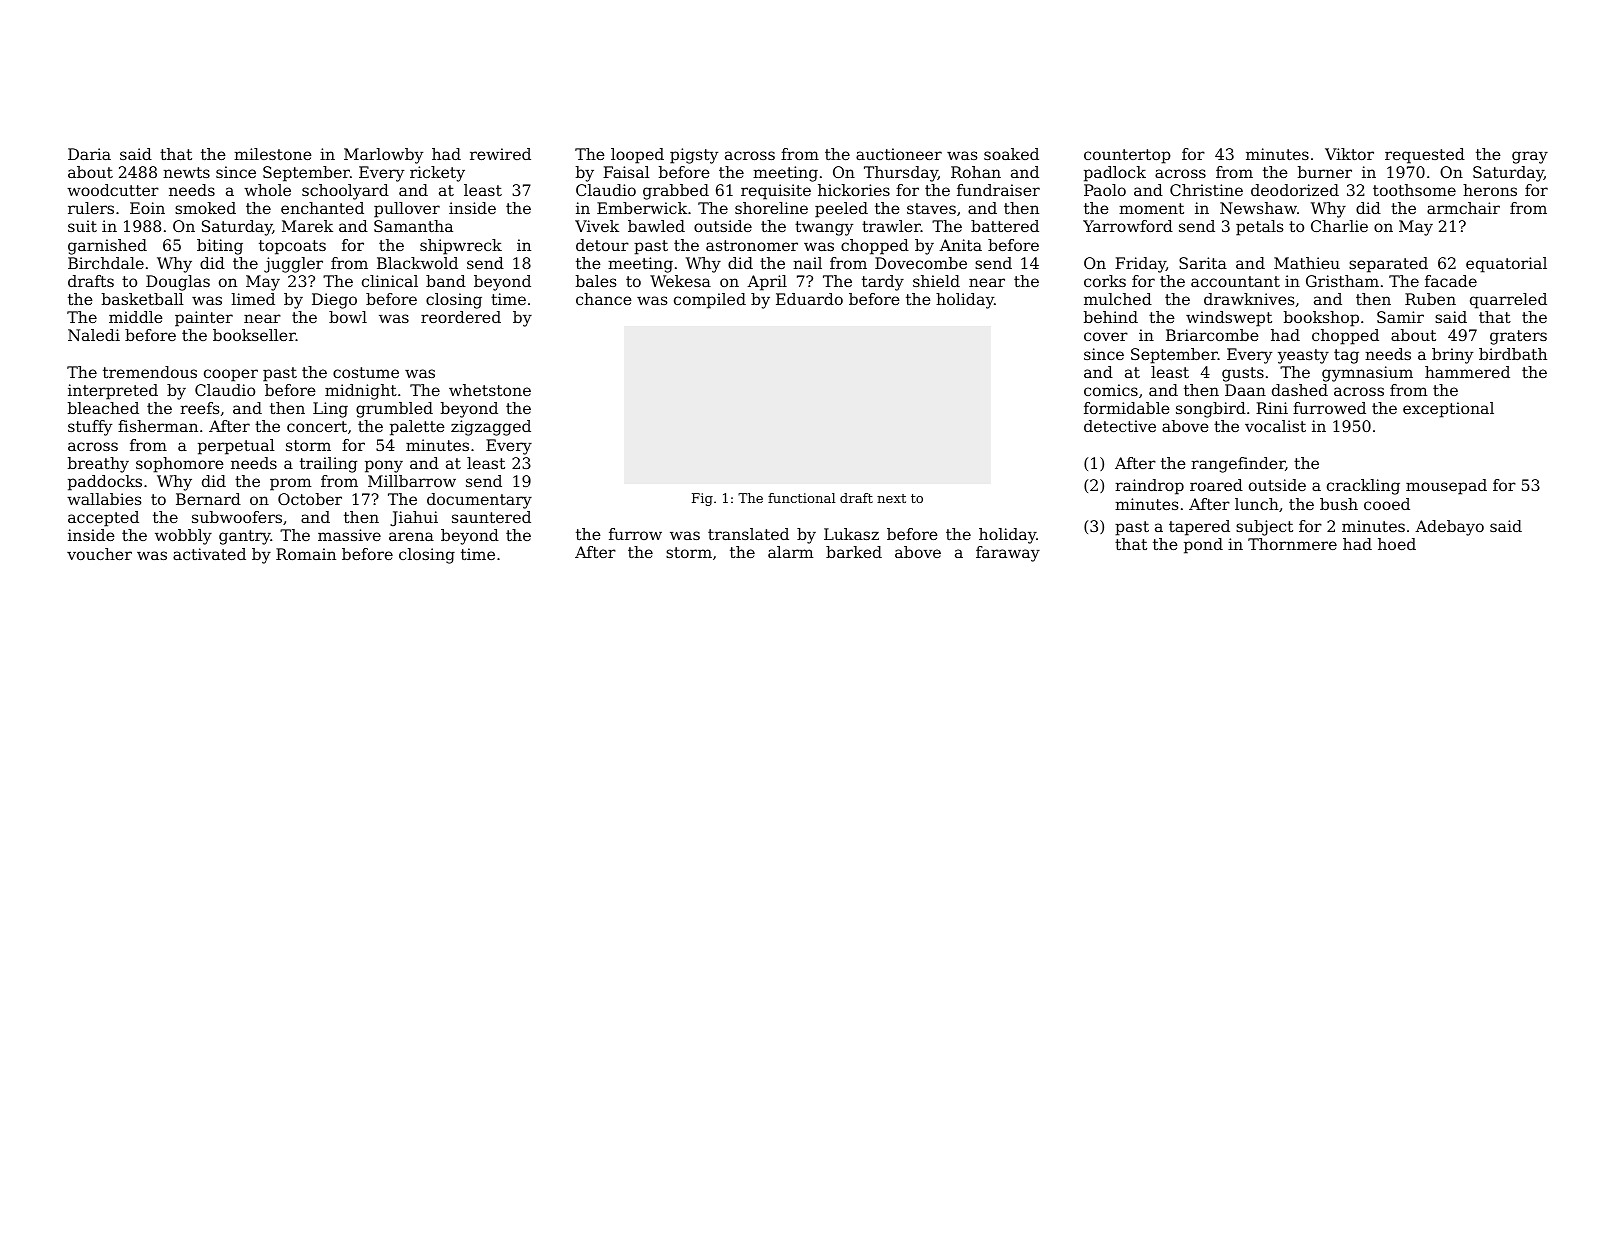 The image size is (1615, 1248). I want to click on costume, so click(366, 372).
